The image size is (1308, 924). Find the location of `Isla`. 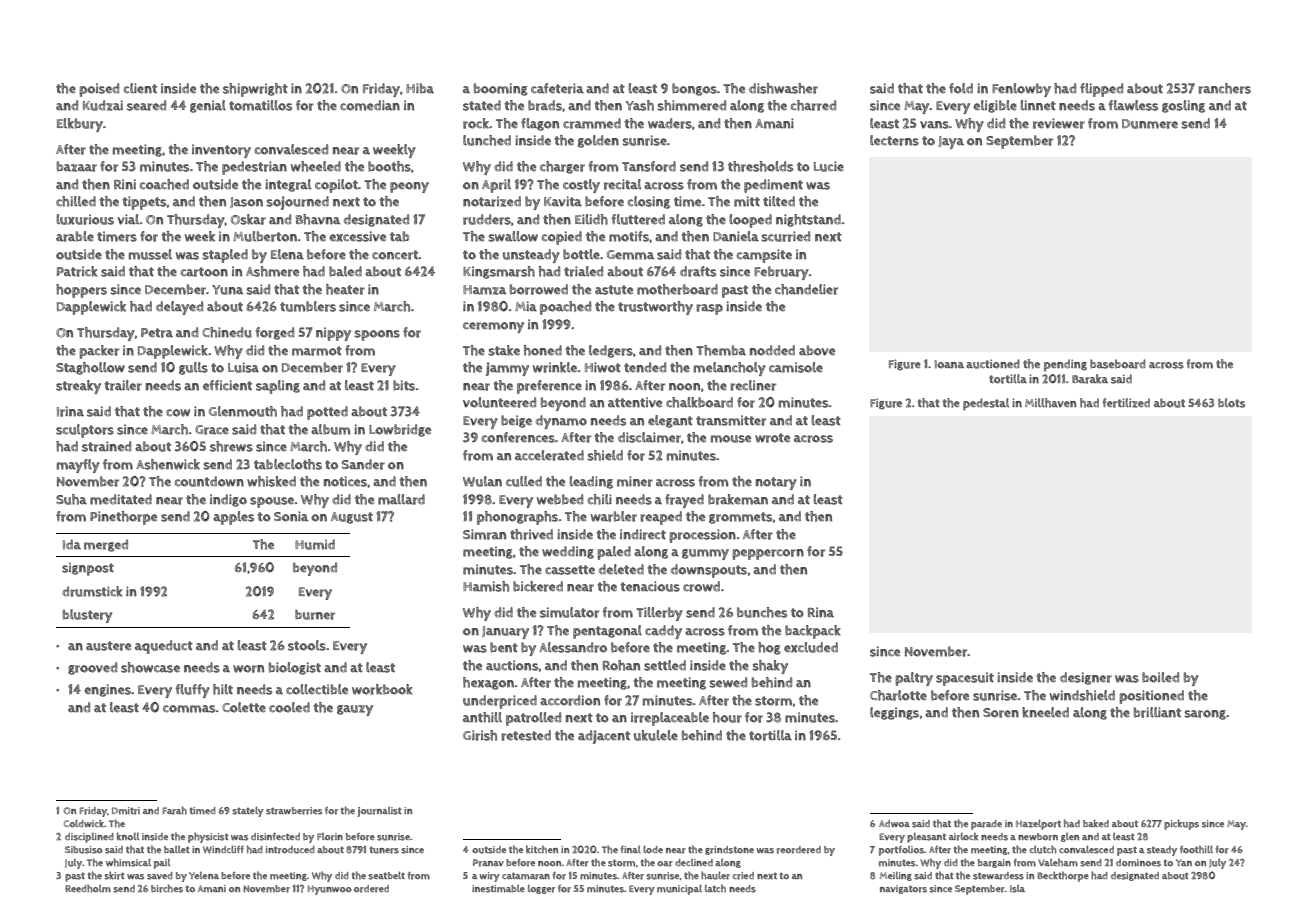

Isla is located at coordinates (1017, 889).
